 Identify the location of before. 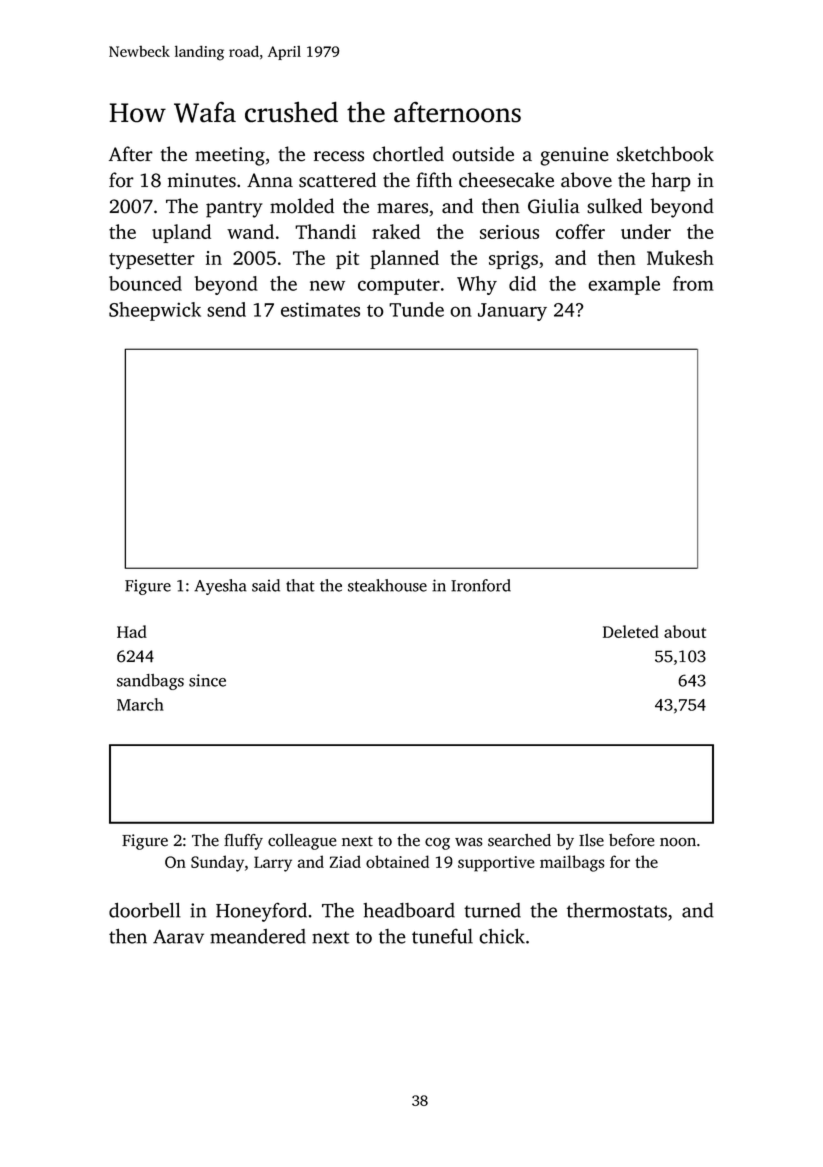
(631, 840).
